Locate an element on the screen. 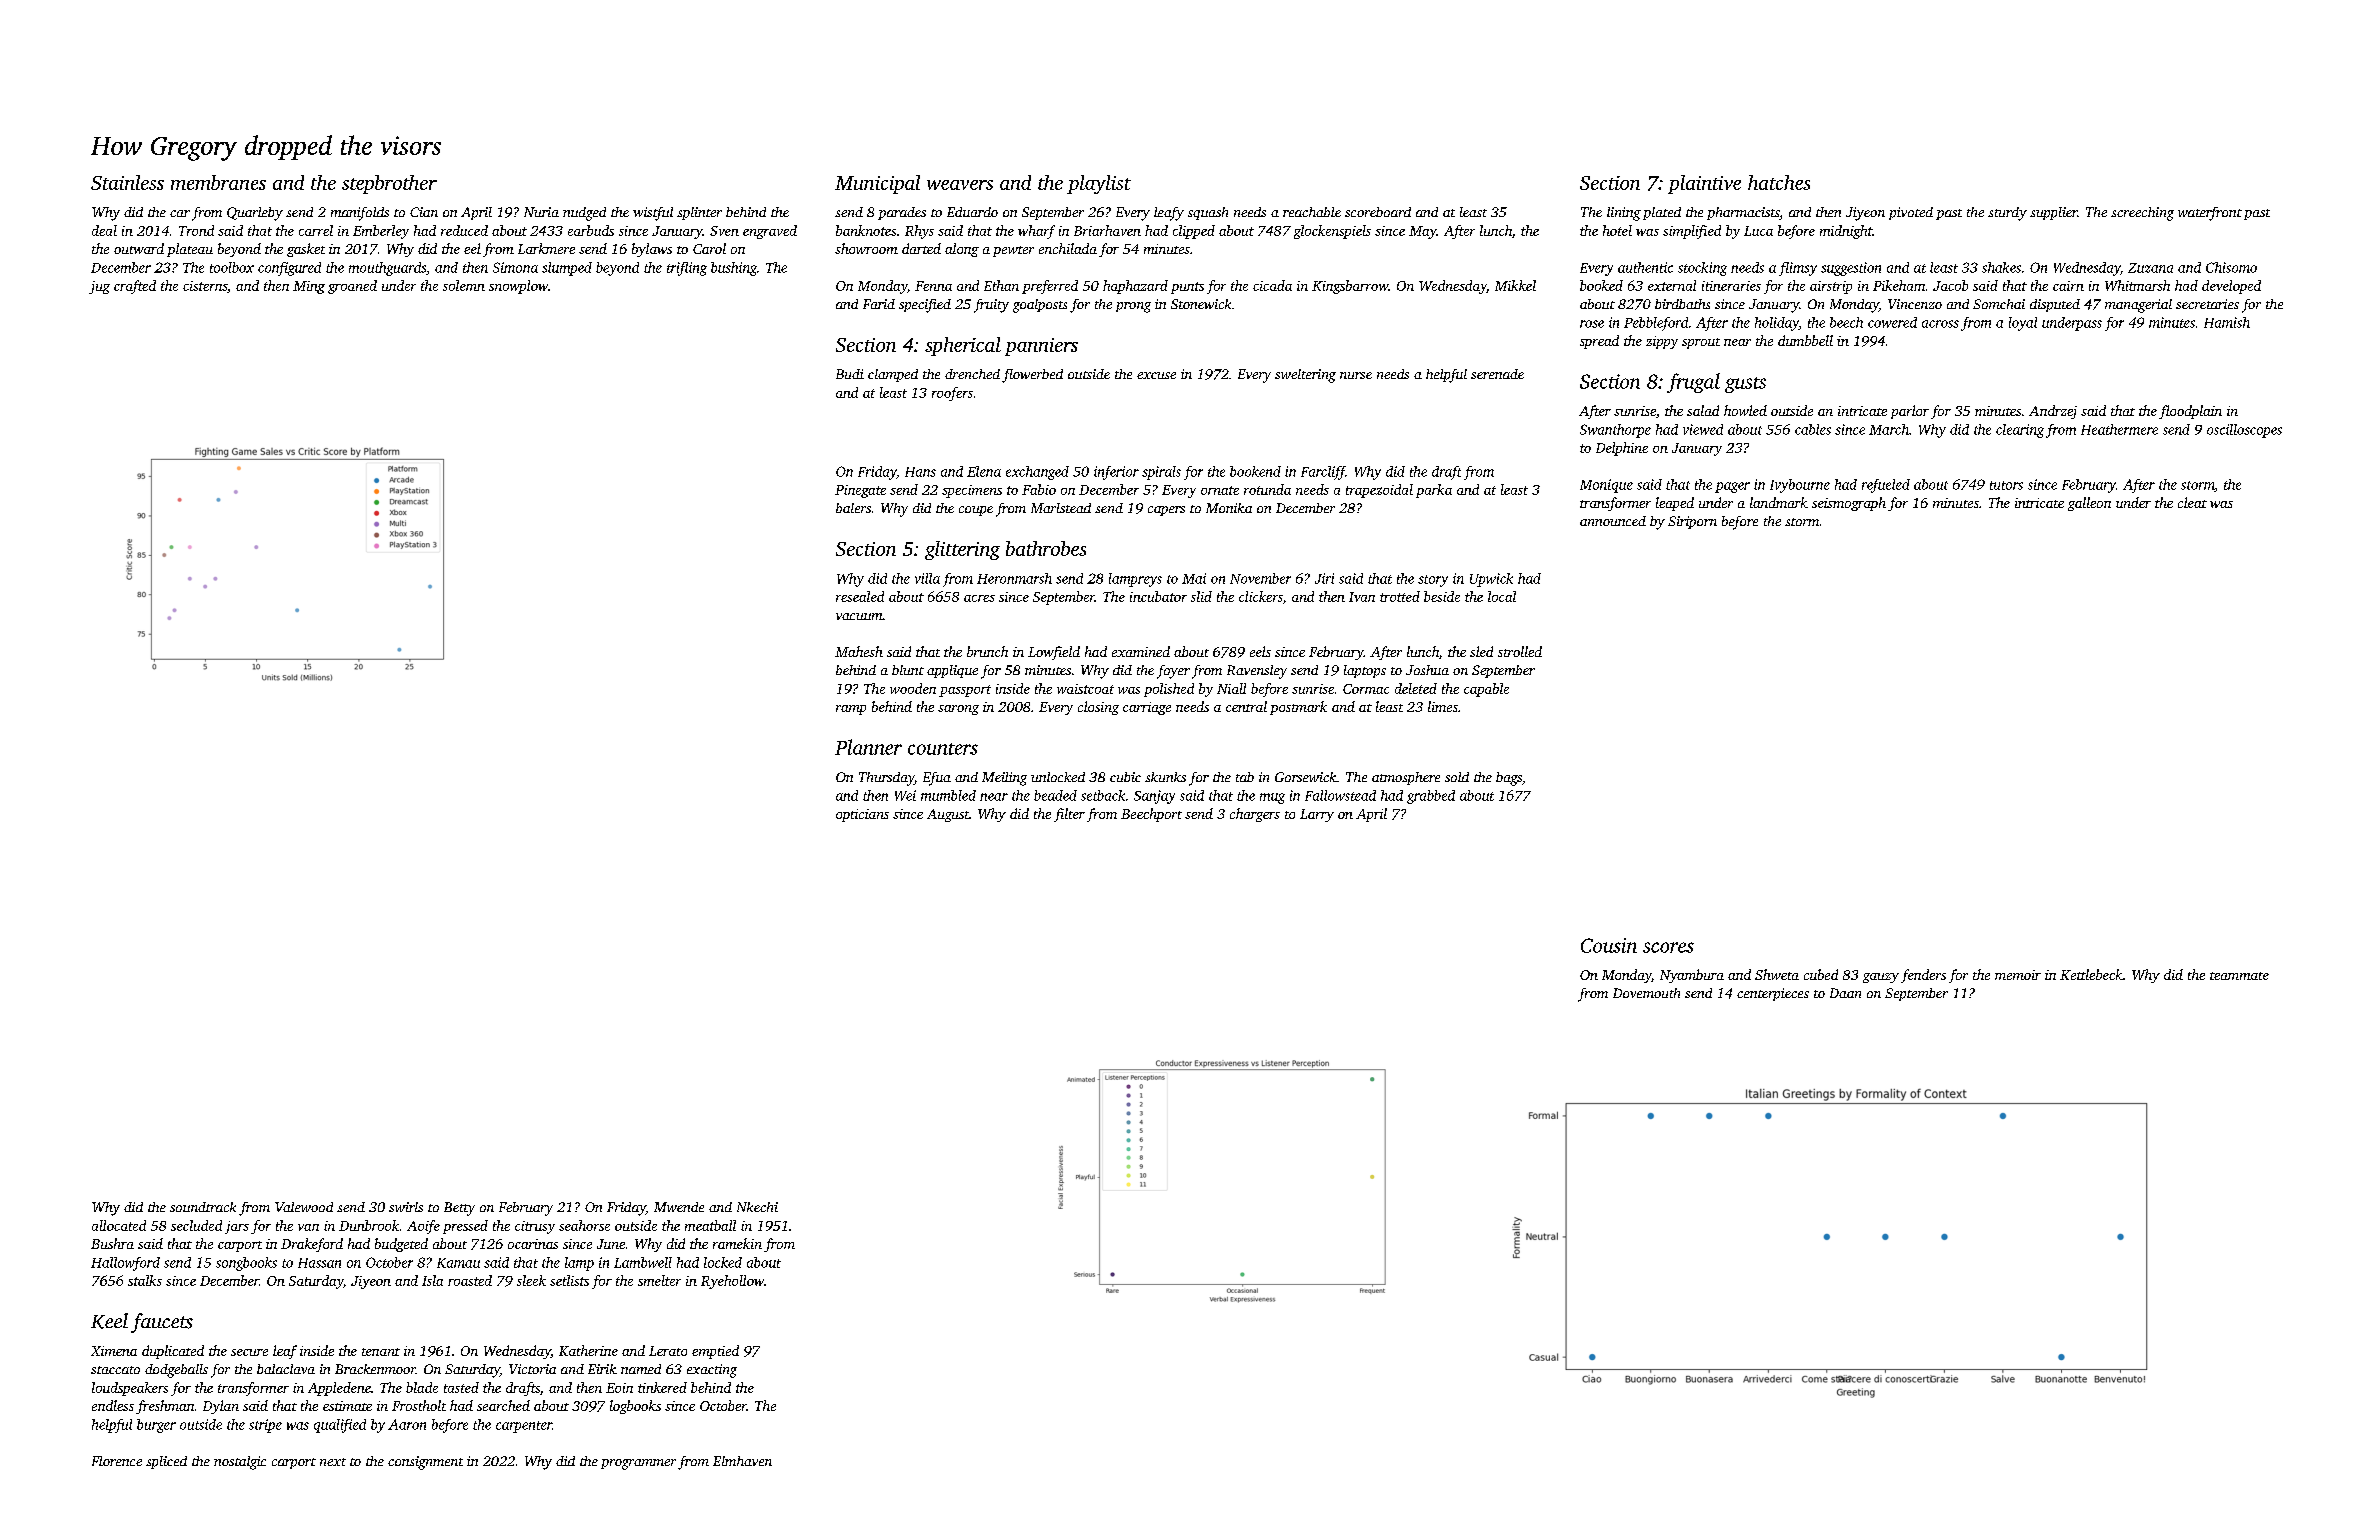 Image resolution: width=2380 pixels, height=1540 pixels. Kettlebeck is located at coordinates (2091, 974).
